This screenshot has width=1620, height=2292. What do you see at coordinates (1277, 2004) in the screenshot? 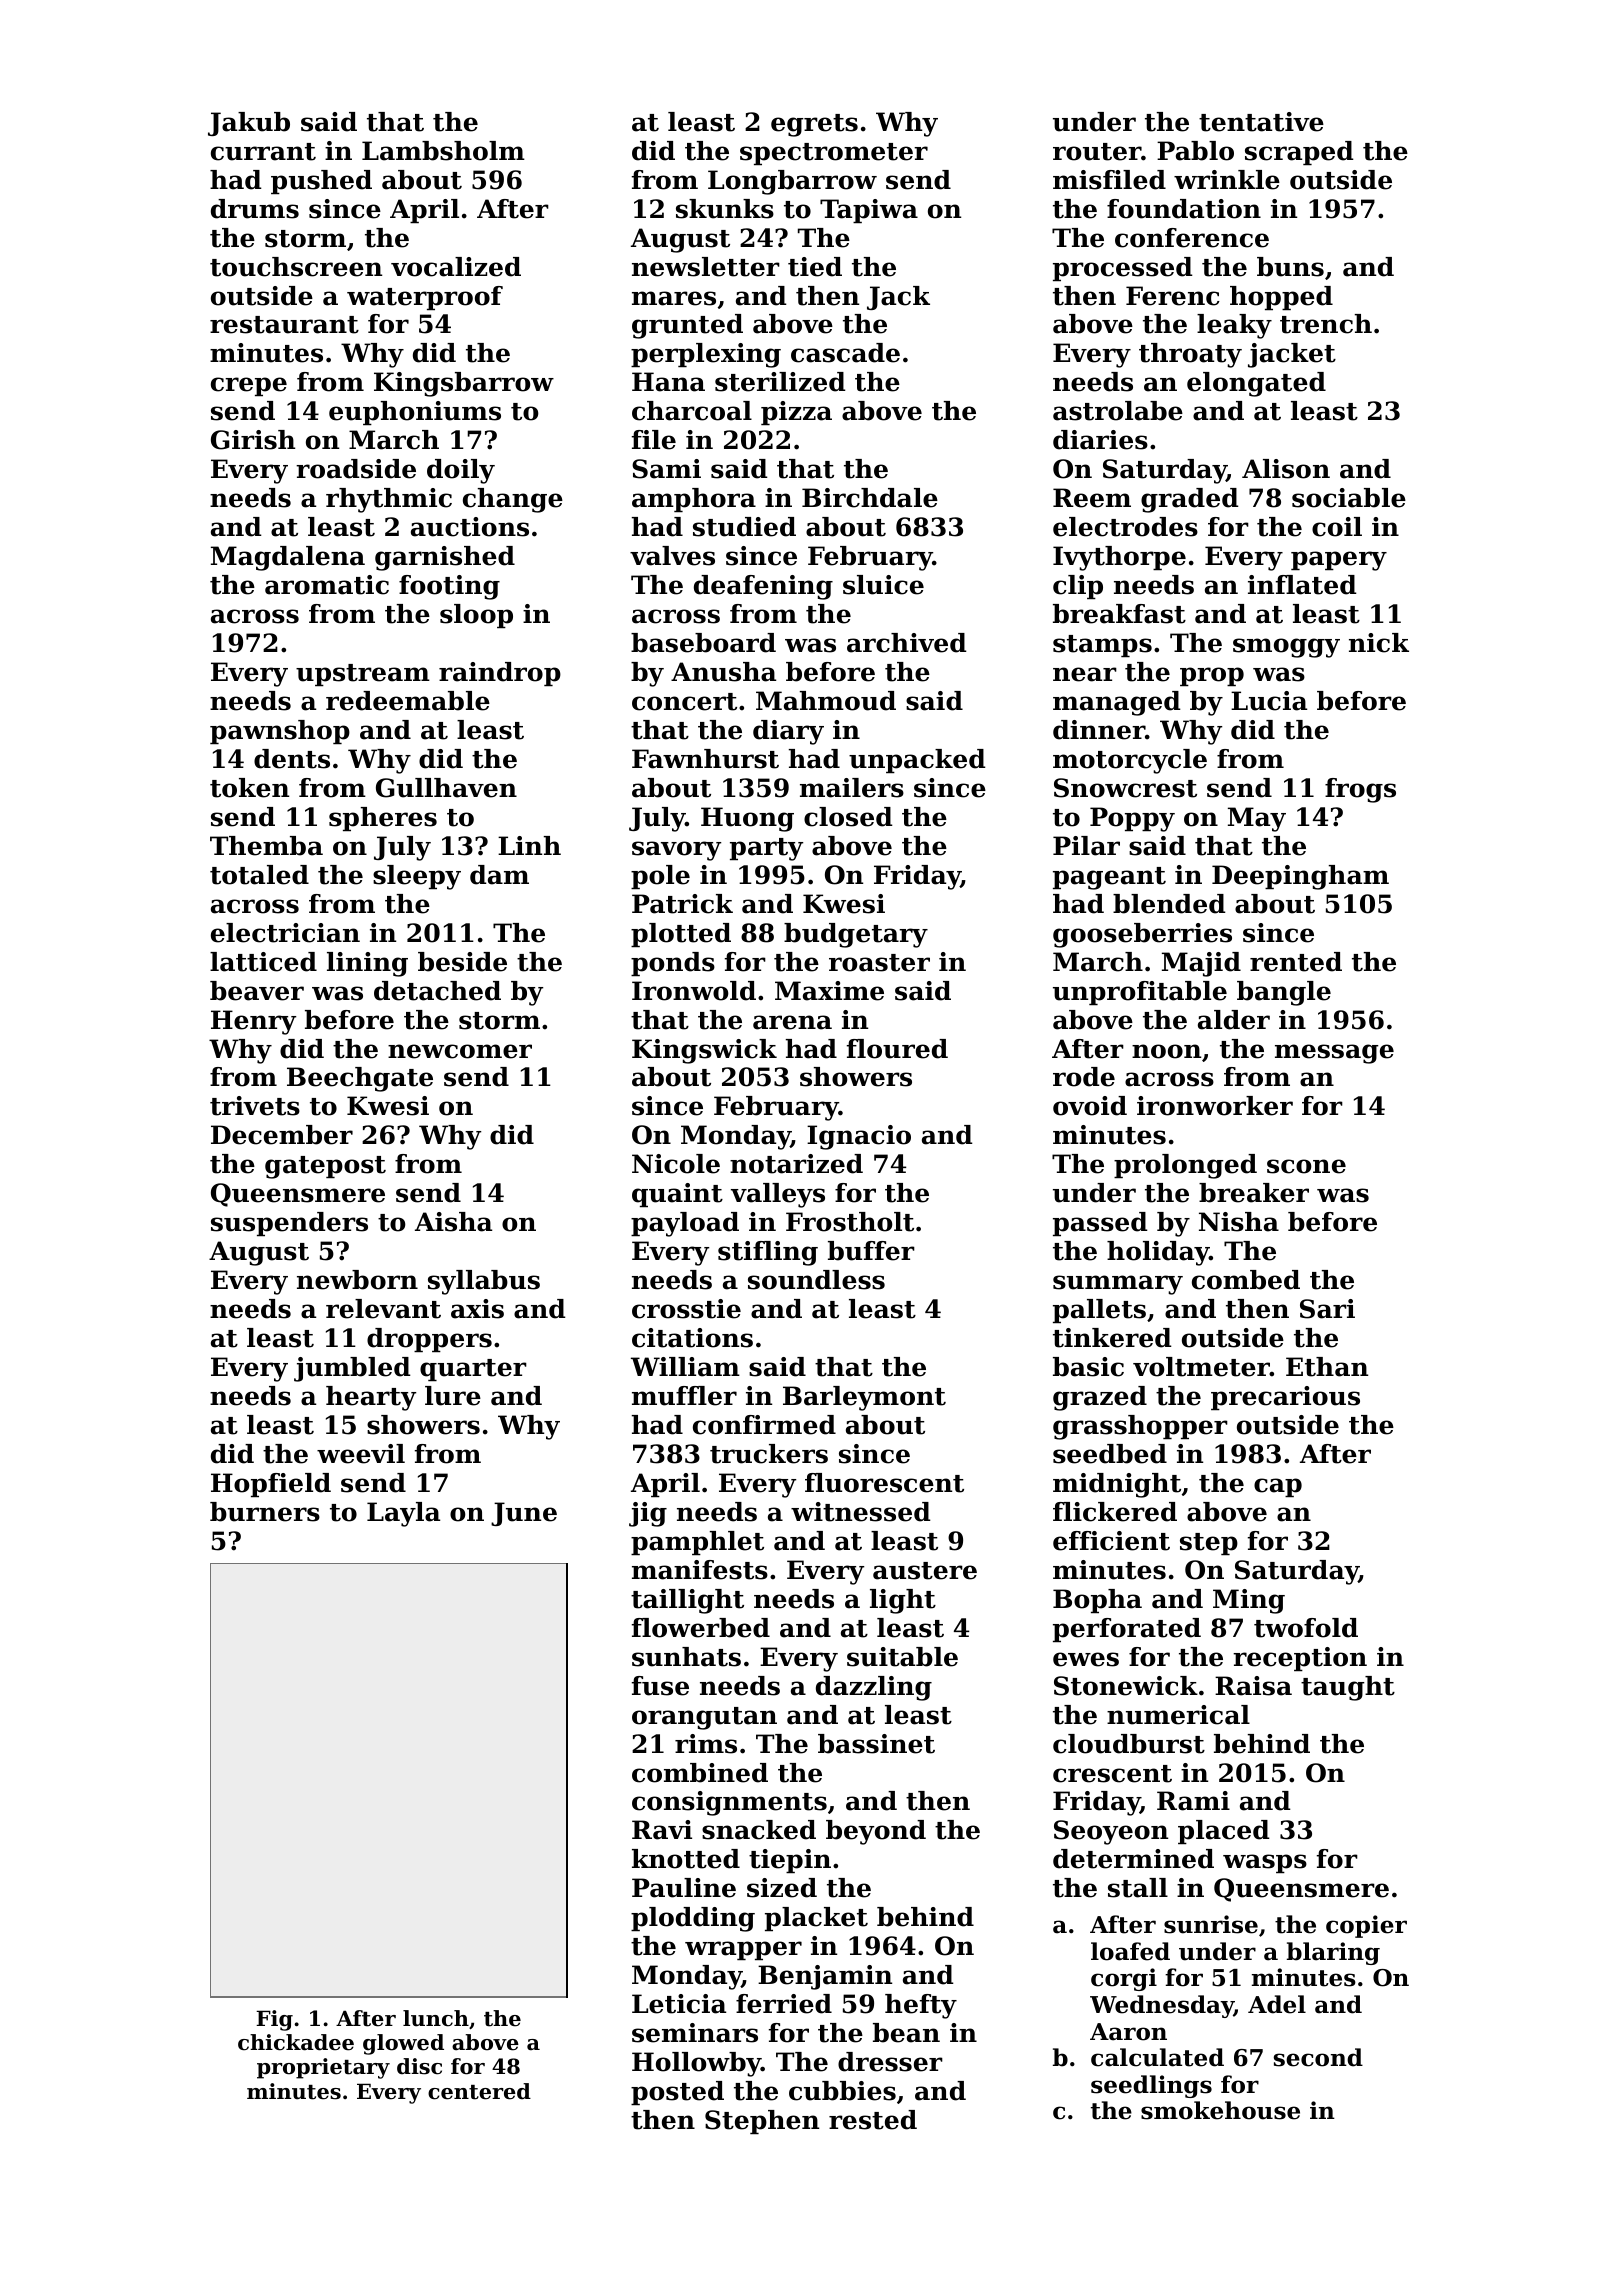
I see `Adel` at bounding box center [1277, 2004].
